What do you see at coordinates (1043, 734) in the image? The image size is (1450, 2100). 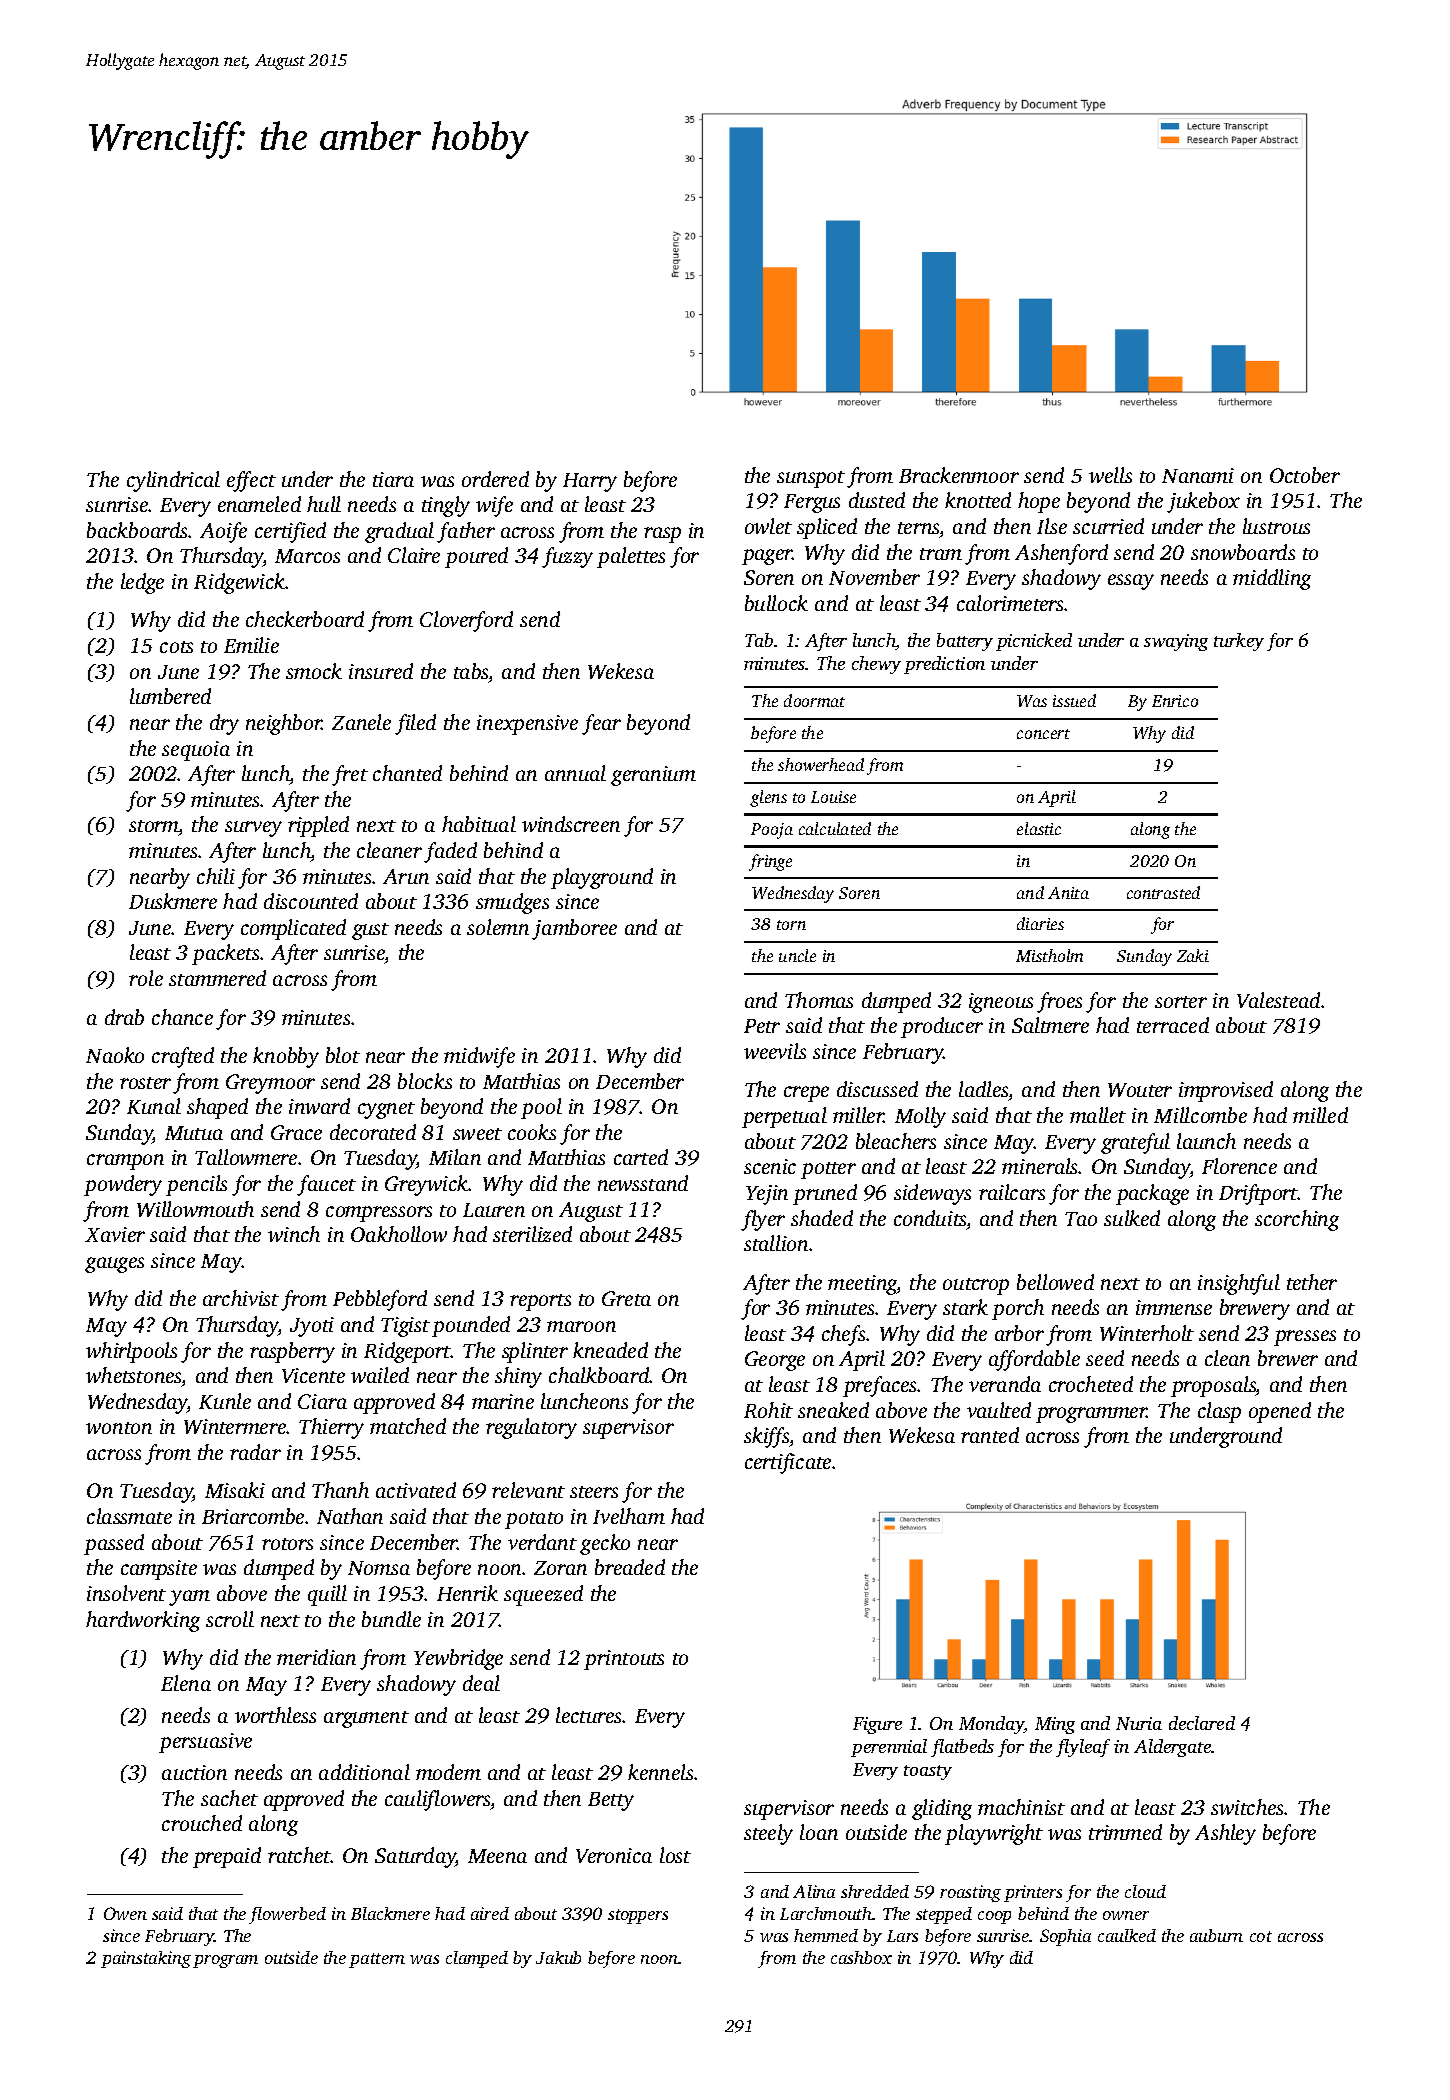 I see `concert` at bounding box center [1043, 734].
